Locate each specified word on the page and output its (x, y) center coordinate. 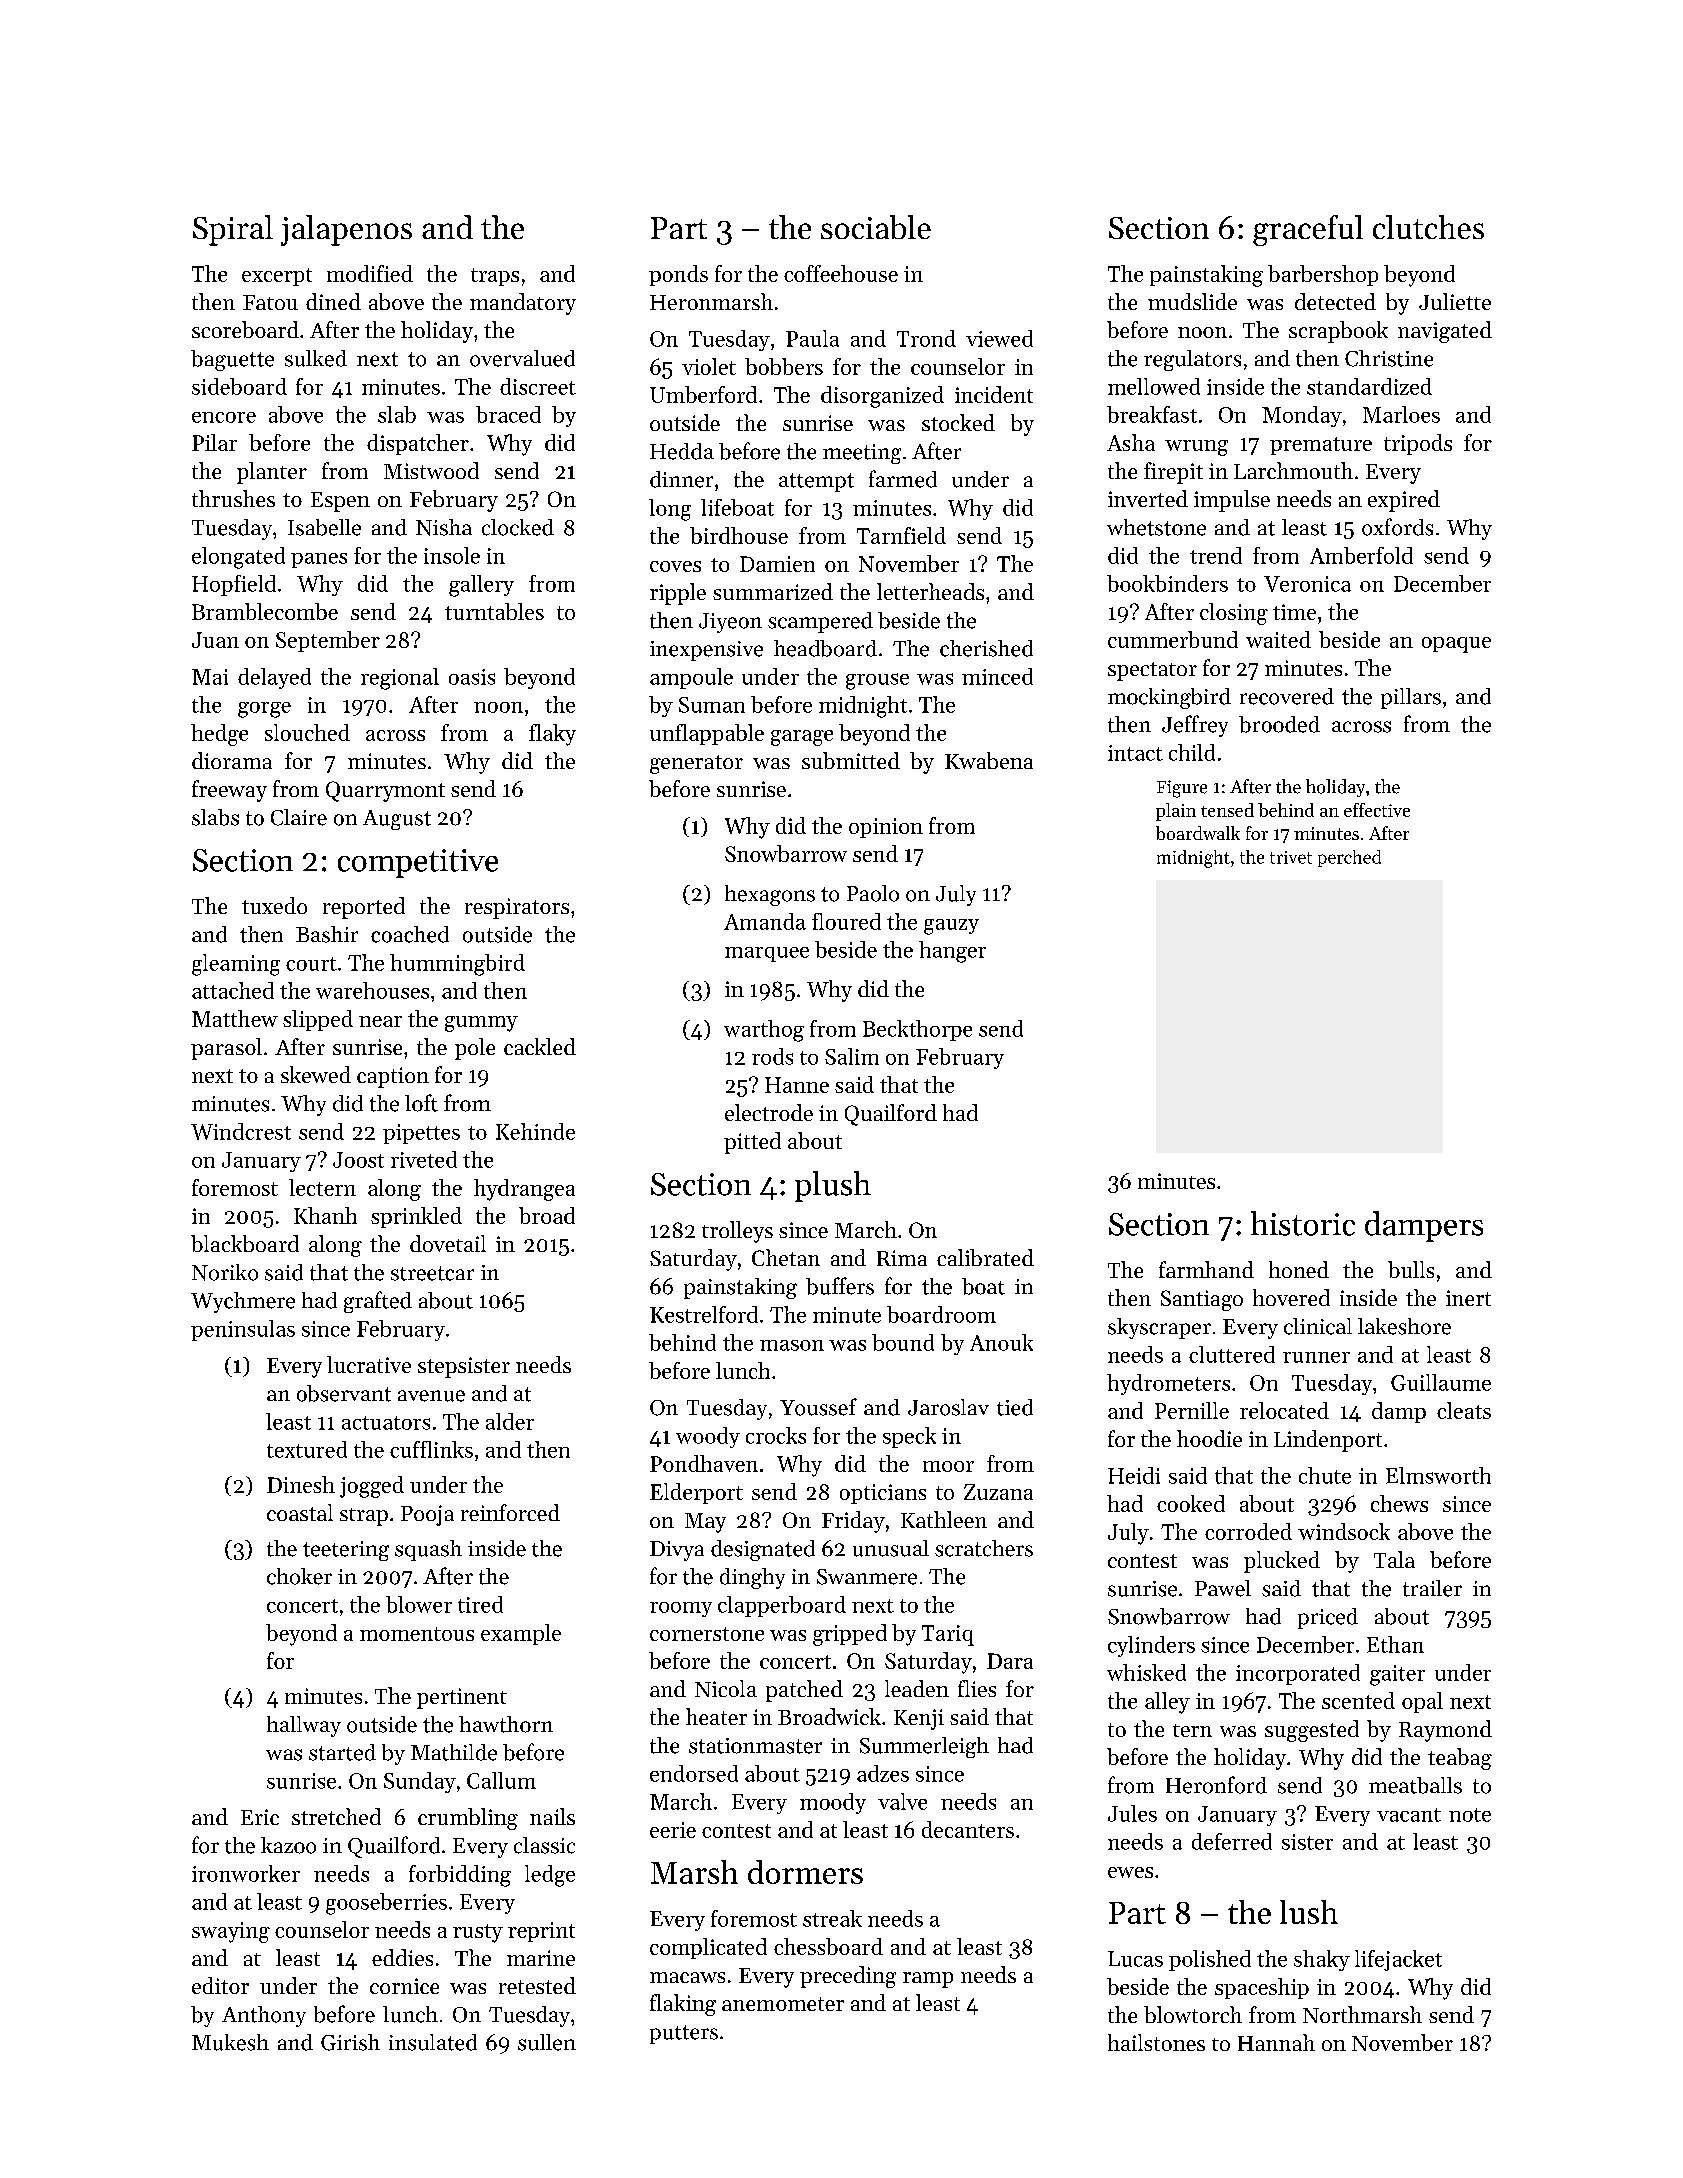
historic (1303, 1223)
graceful (1308, 230)
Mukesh (230, 2042)
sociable (876, 227)
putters (684, 2034)
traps (495, 277)
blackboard (245, 1243)
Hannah (1276, 2042)
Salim (852, 1056)
